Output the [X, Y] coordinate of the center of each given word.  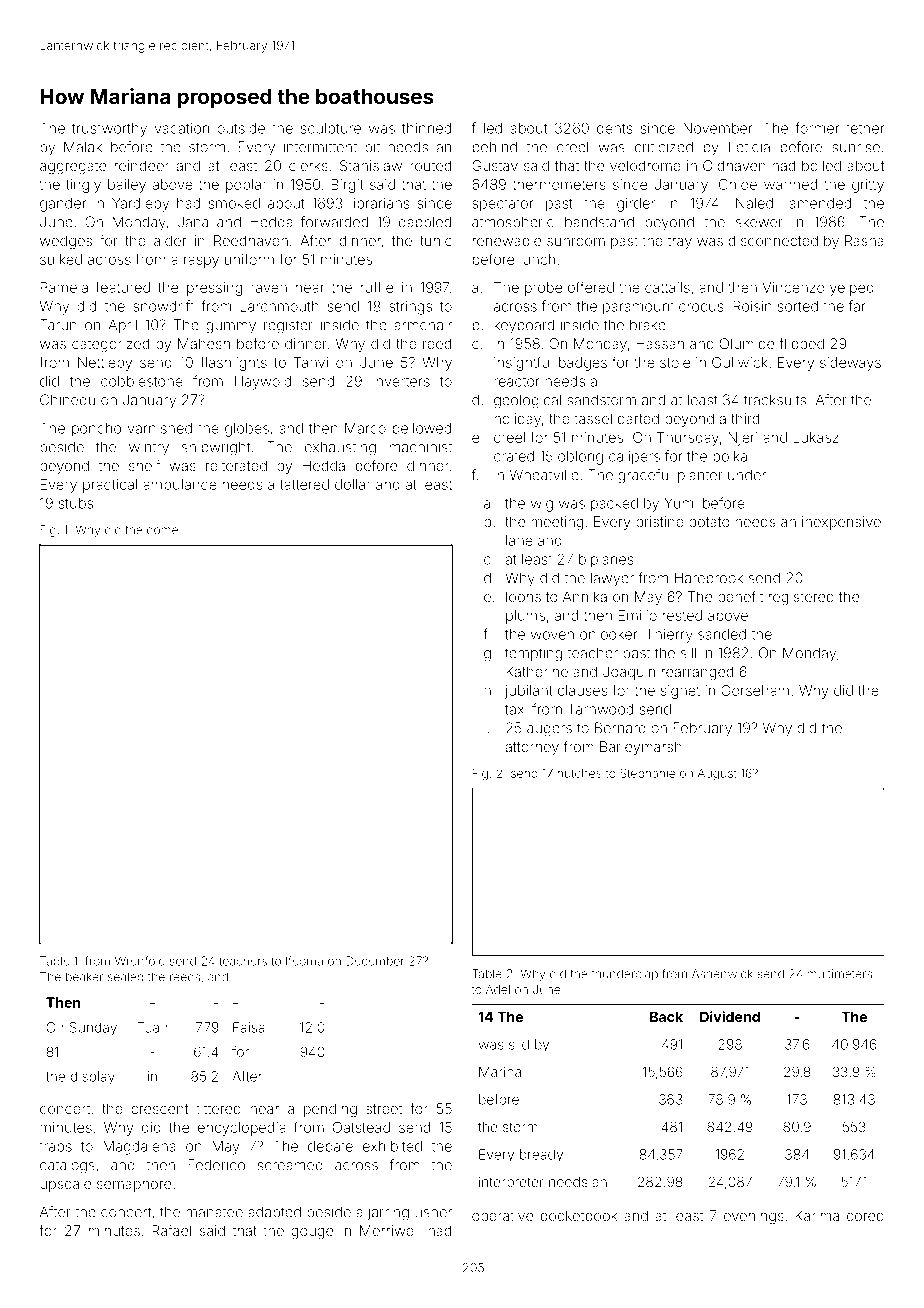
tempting [533, 654]
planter [700, 476]
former [817, 128]
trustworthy [109, 130]
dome [162, 530]
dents [615, 128]
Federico [216, 1165]
